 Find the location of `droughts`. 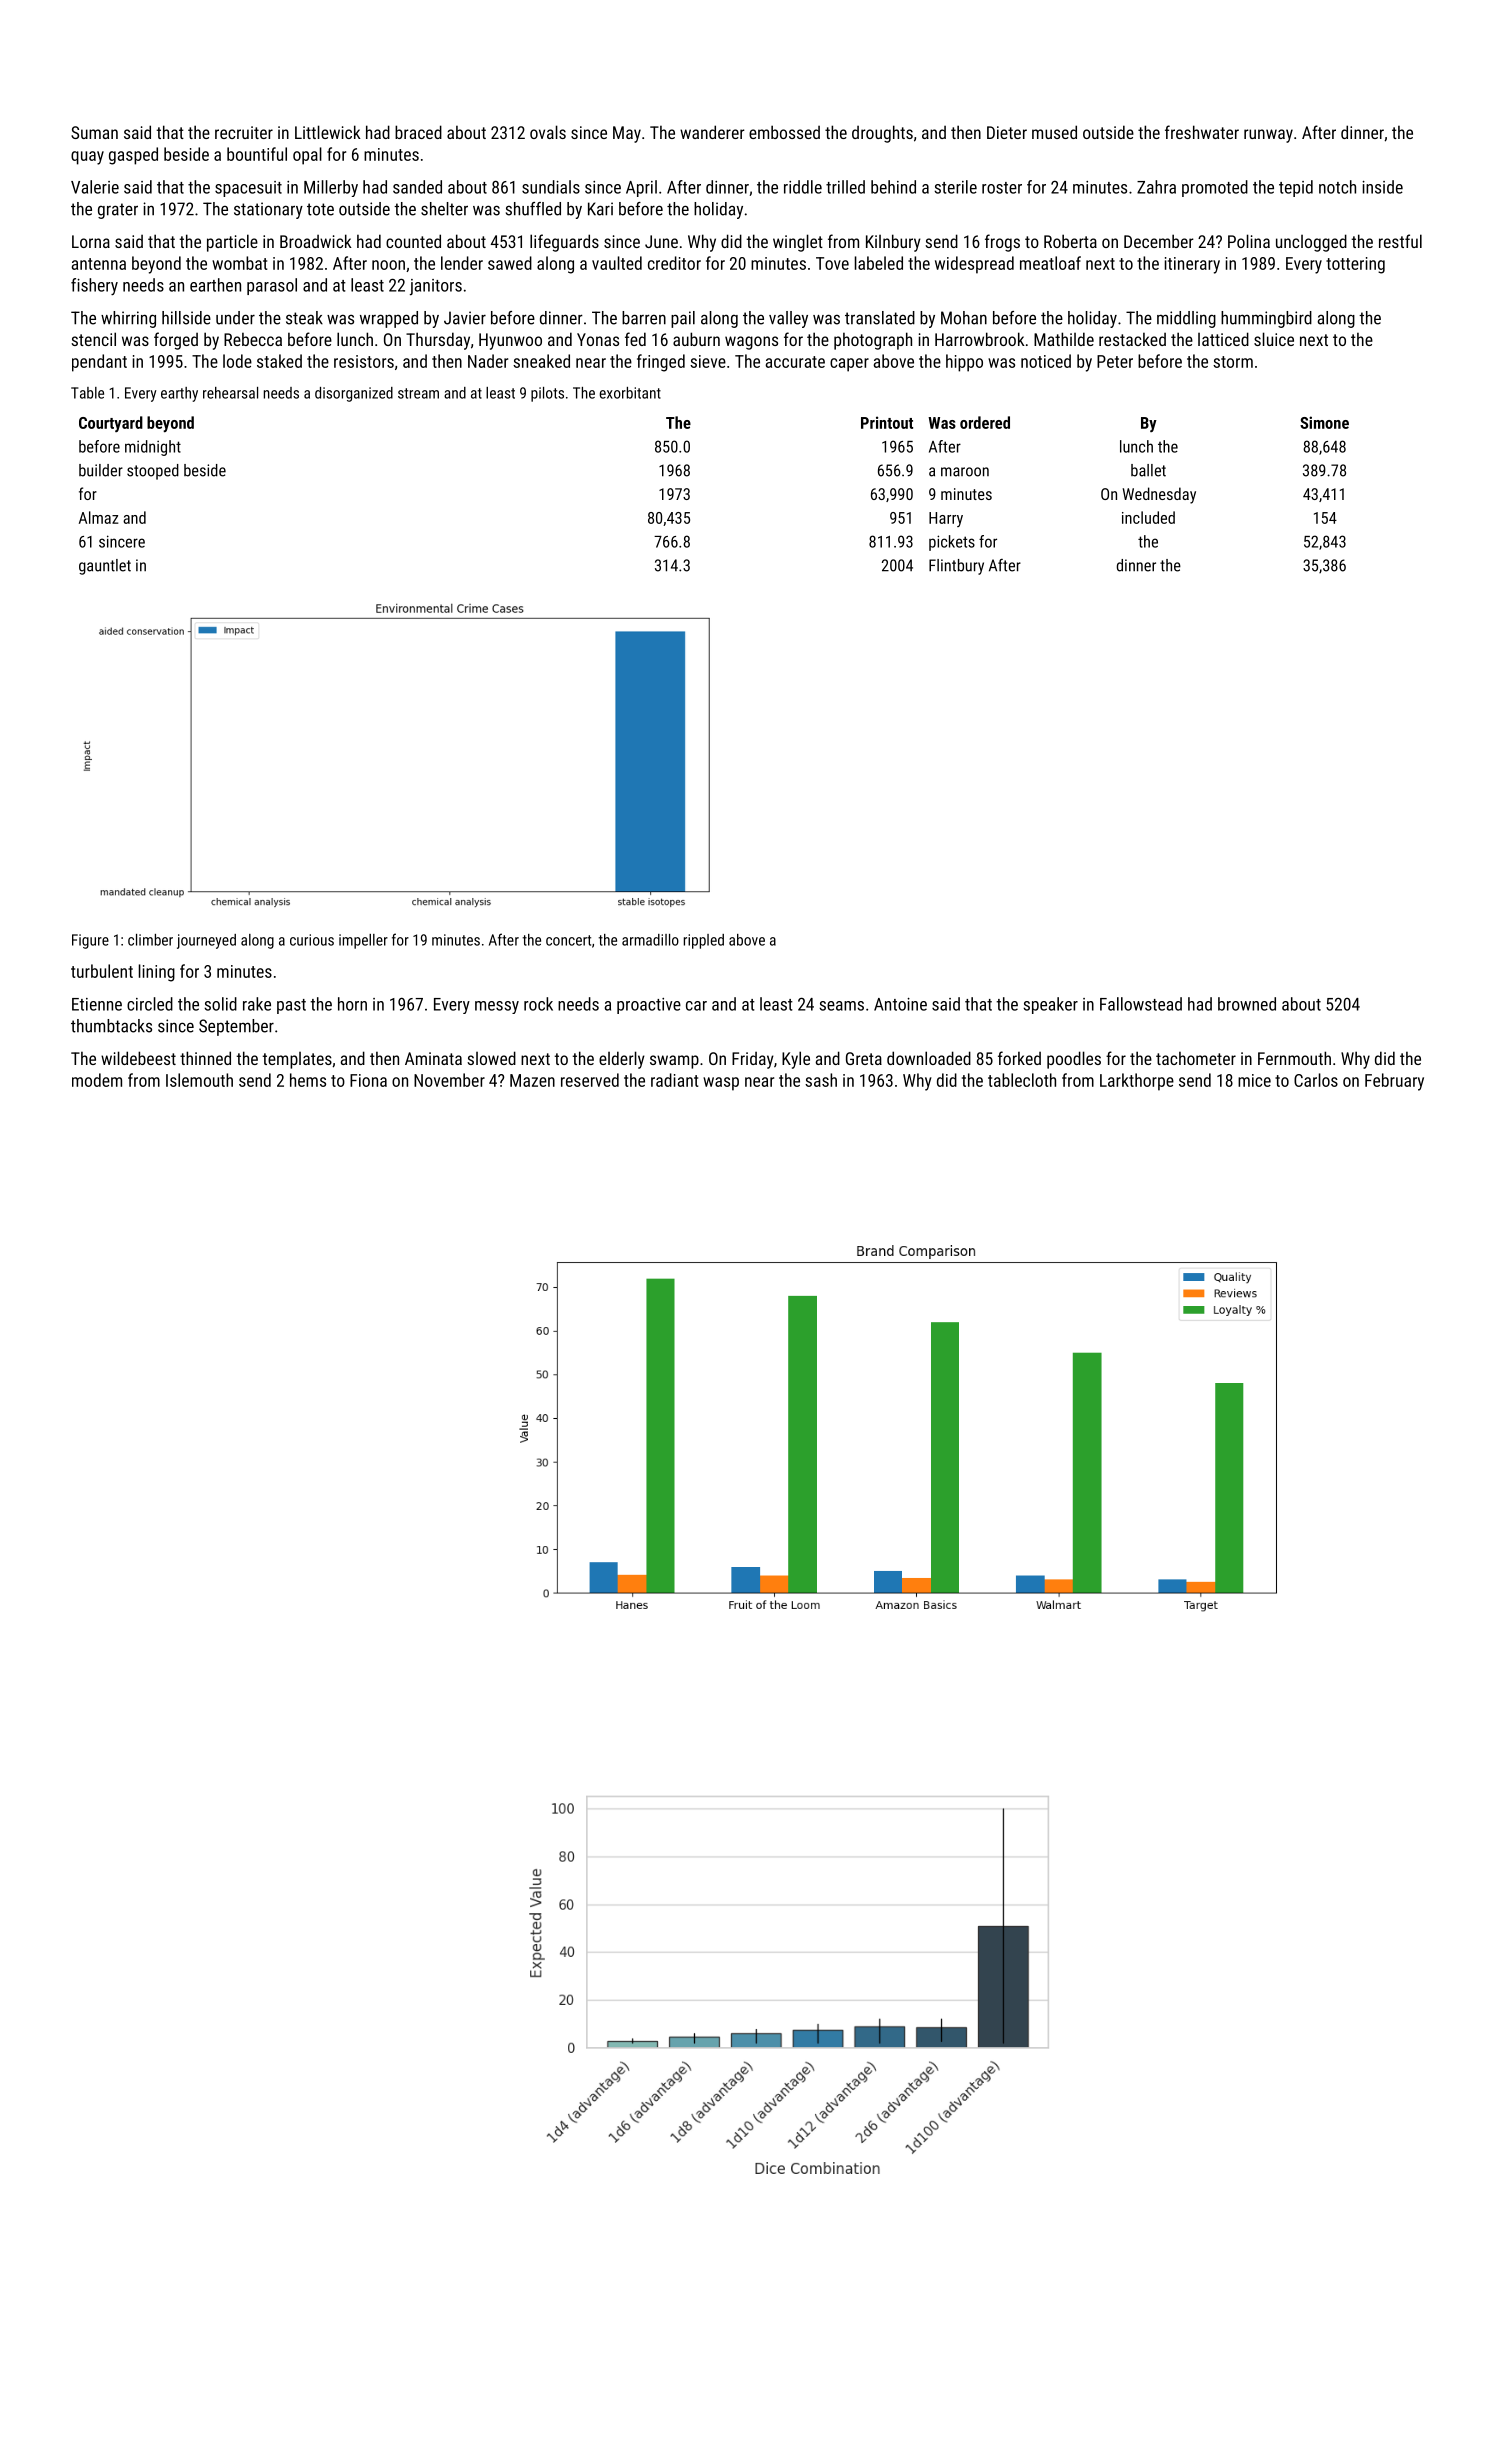

droughts is located at coordinates (882, 134).
